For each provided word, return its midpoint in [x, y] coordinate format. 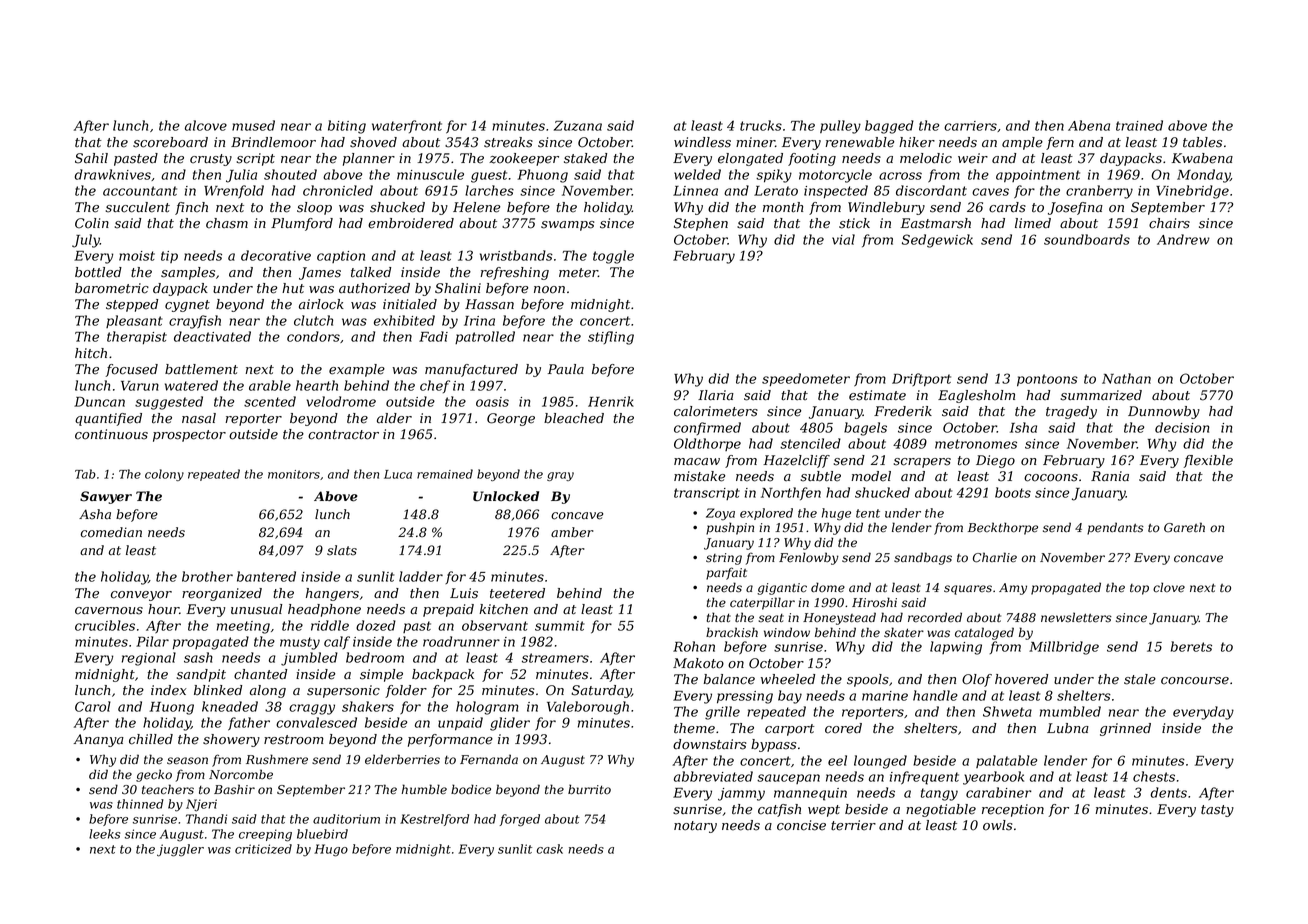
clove [1169, 587]
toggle [613, 257]
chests [1154, 776]
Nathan [1126, 378]
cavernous [109, 611]
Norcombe [241, 774]
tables [1202, 142]
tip [169, 257]
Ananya [99, 740]
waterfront [407, 126]
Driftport [921, 380]
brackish [732, 632]
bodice [471, 789]
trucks [761, 125]
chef [435, 386]
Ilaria [716, 395]
